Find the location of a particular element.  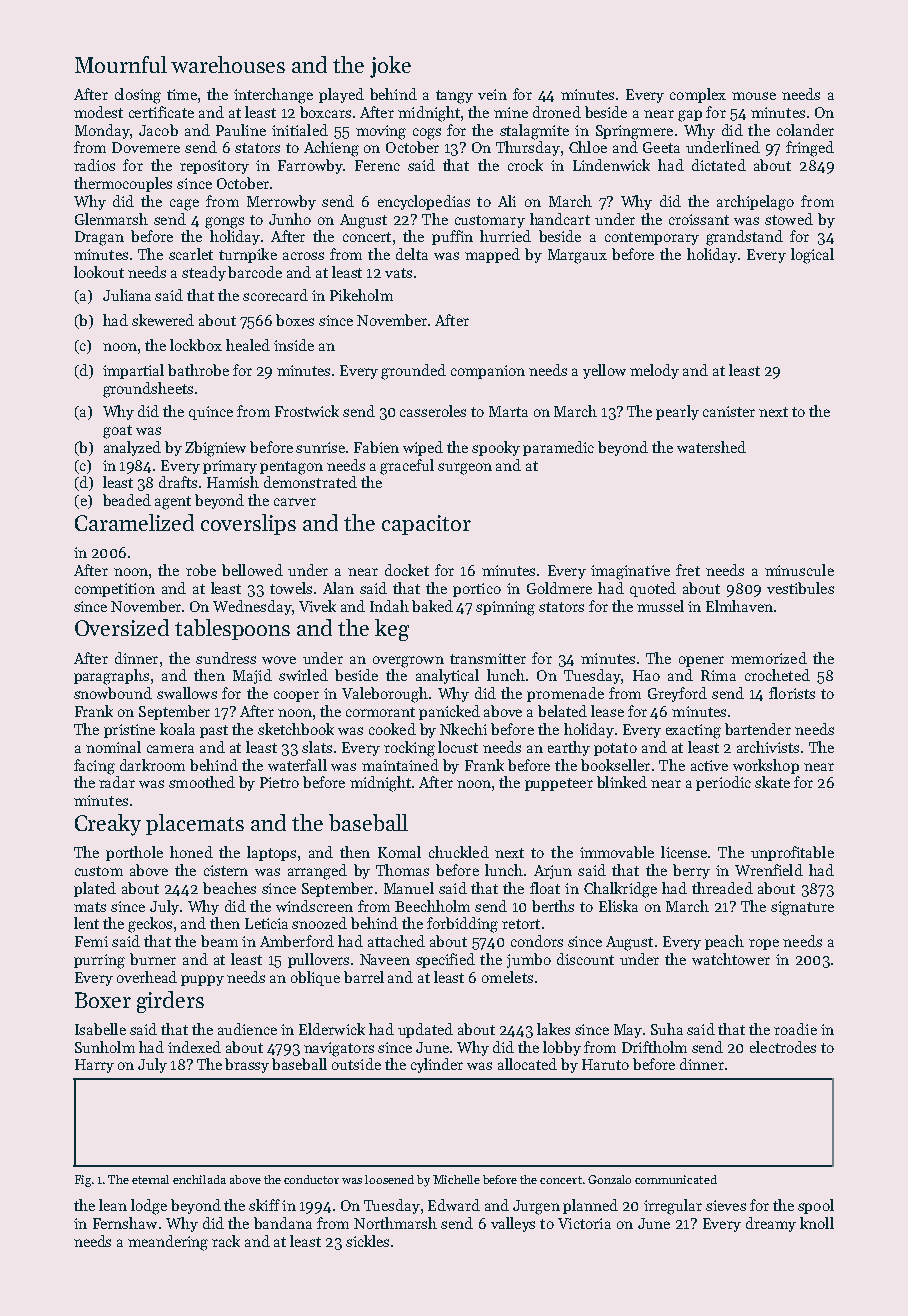

sickles is located at coordinates (367, 1241).
